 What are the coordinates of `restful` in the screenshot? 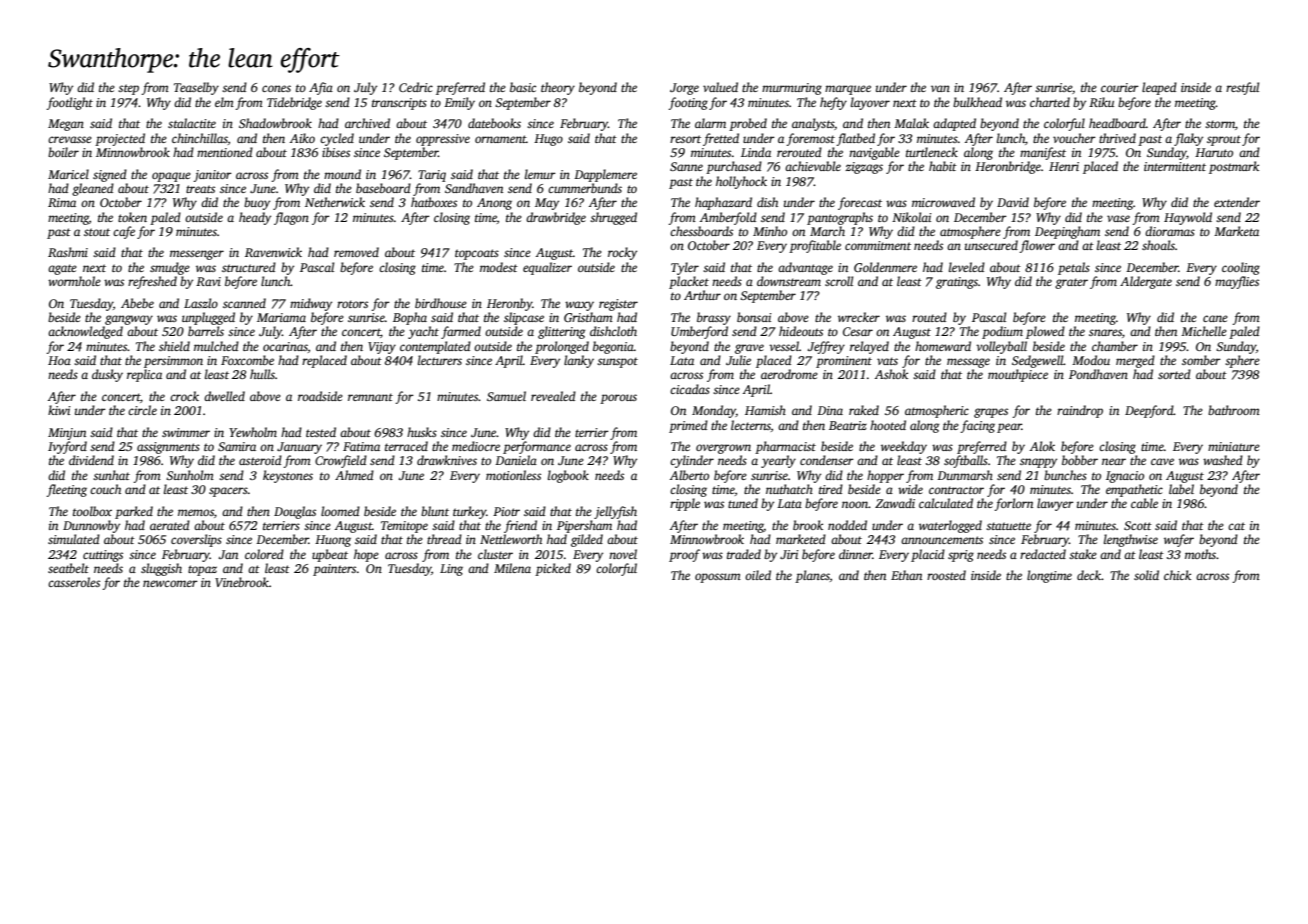 It's located at (1242, 88).
